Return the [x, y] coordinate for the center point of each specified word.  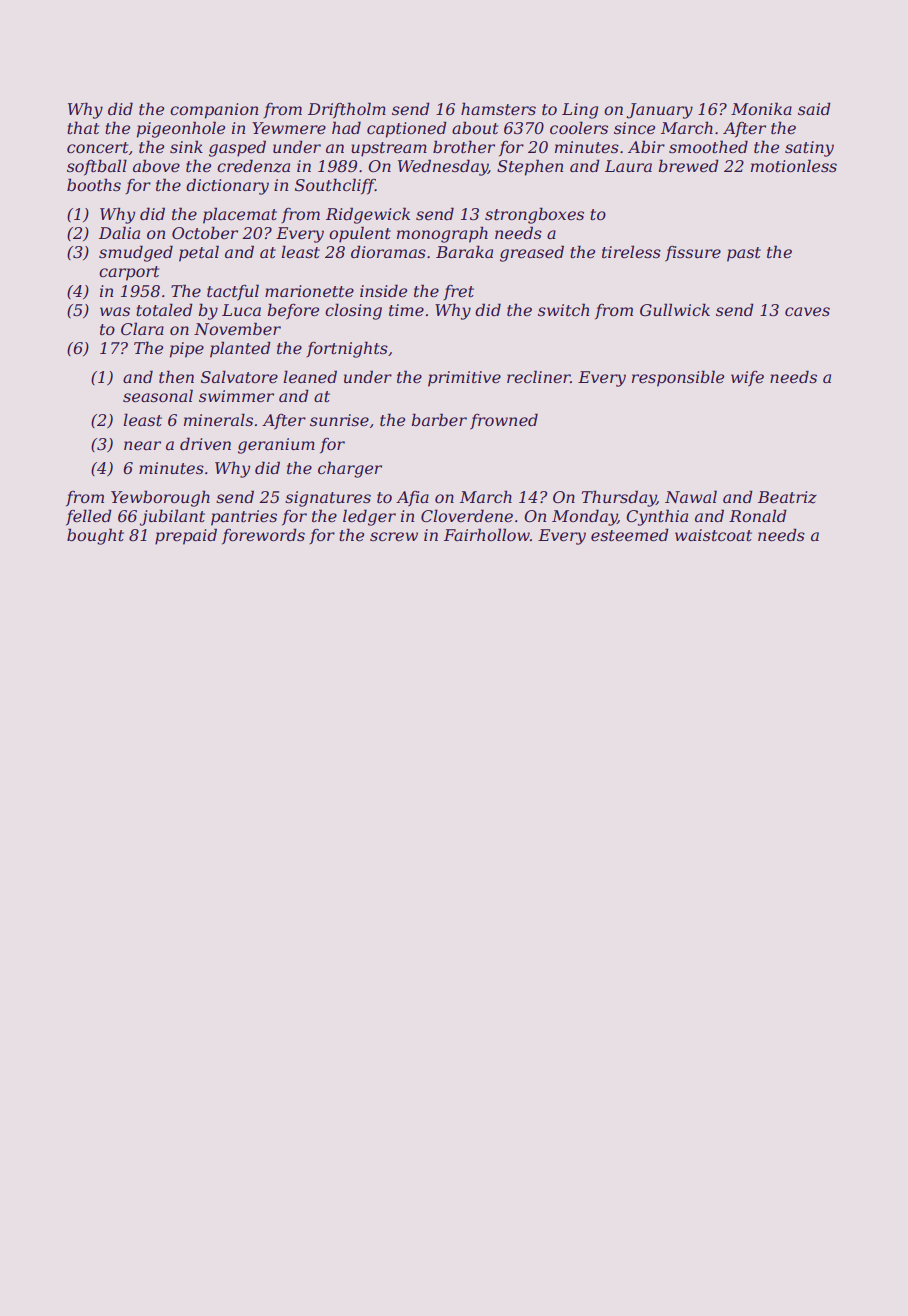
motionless [794, 165]
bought [95, 536]
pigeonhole [181, 129]
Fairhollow [487, 534]
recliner [539, 376]
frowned [504, 421]
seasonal [158, 395]
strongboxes [534, 215]
